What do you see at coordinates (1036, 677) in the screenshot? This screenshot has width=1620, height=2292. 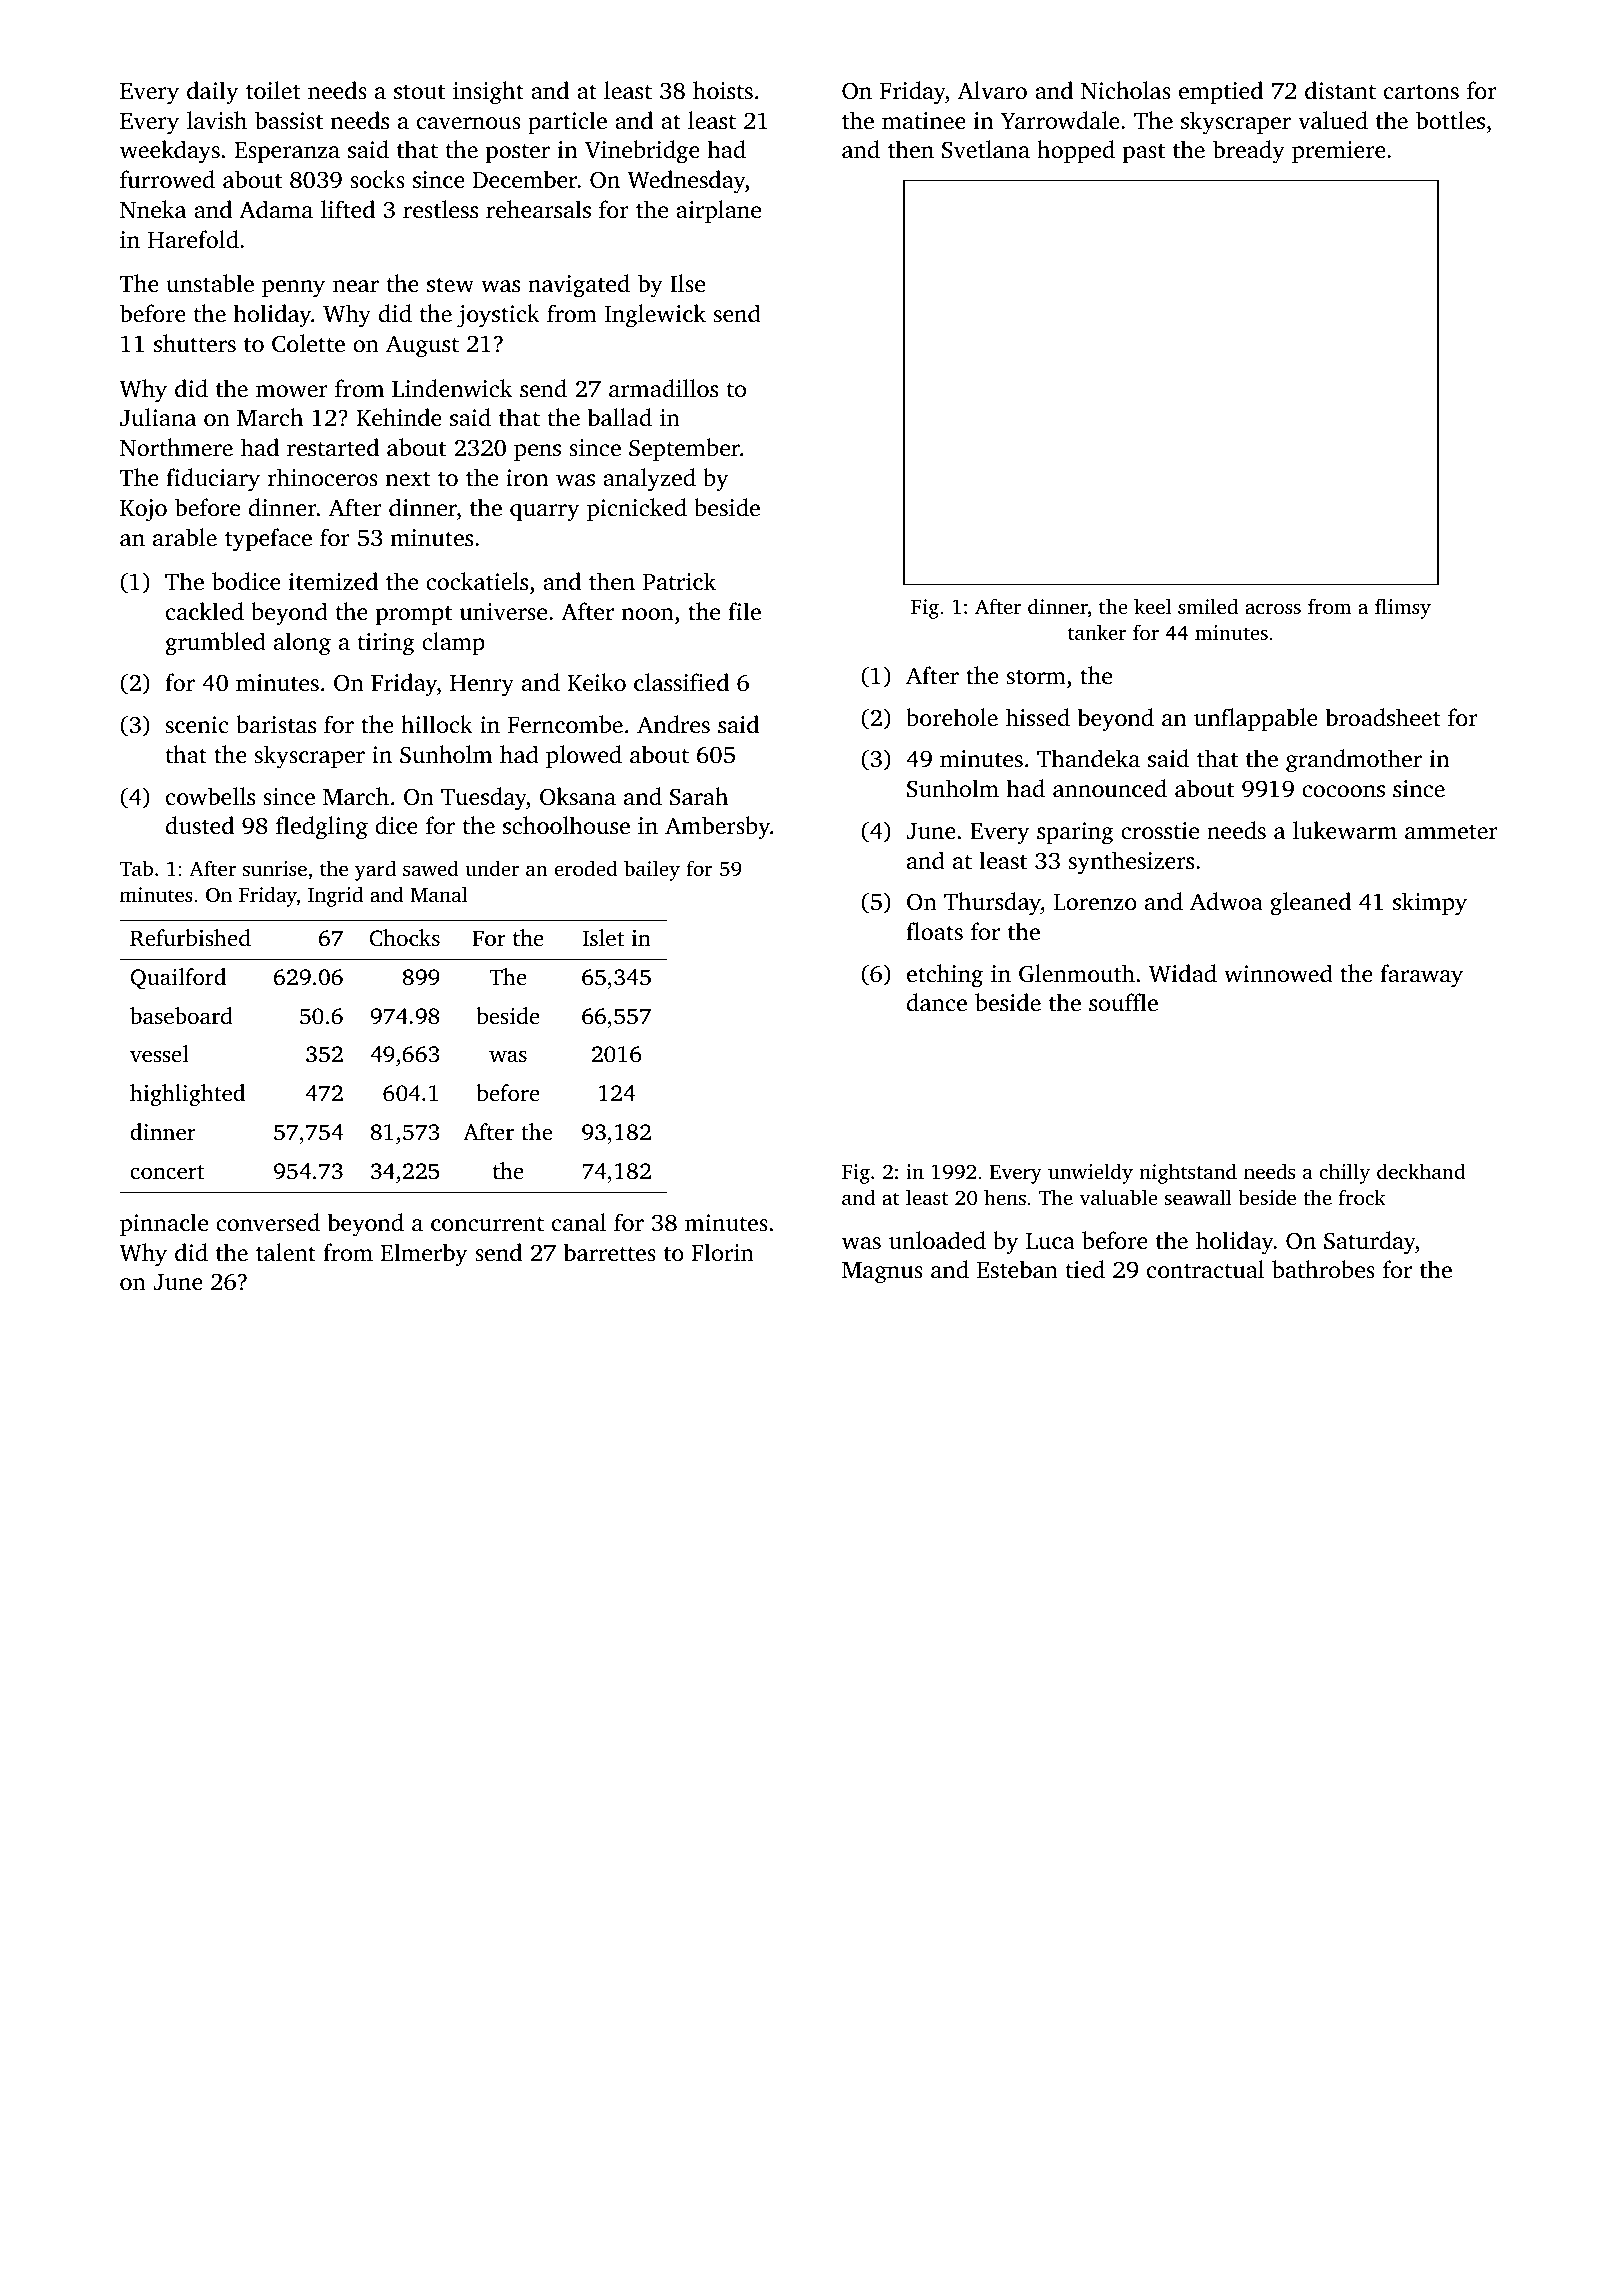 I see `storm` at bounding box center [1036, 677].
